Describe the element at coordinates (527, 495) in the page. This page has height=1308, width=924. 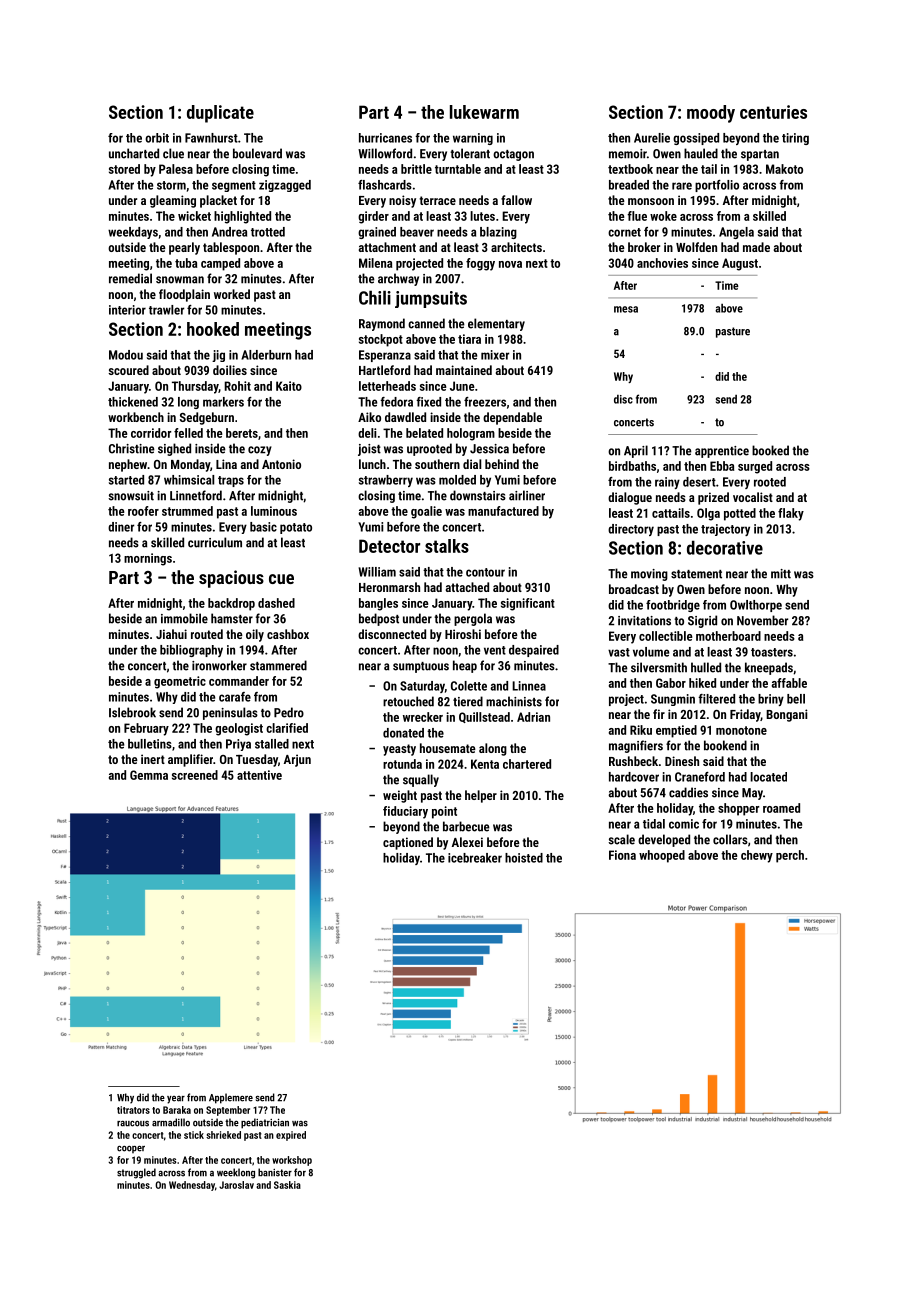
I see `airliner` at that location.
